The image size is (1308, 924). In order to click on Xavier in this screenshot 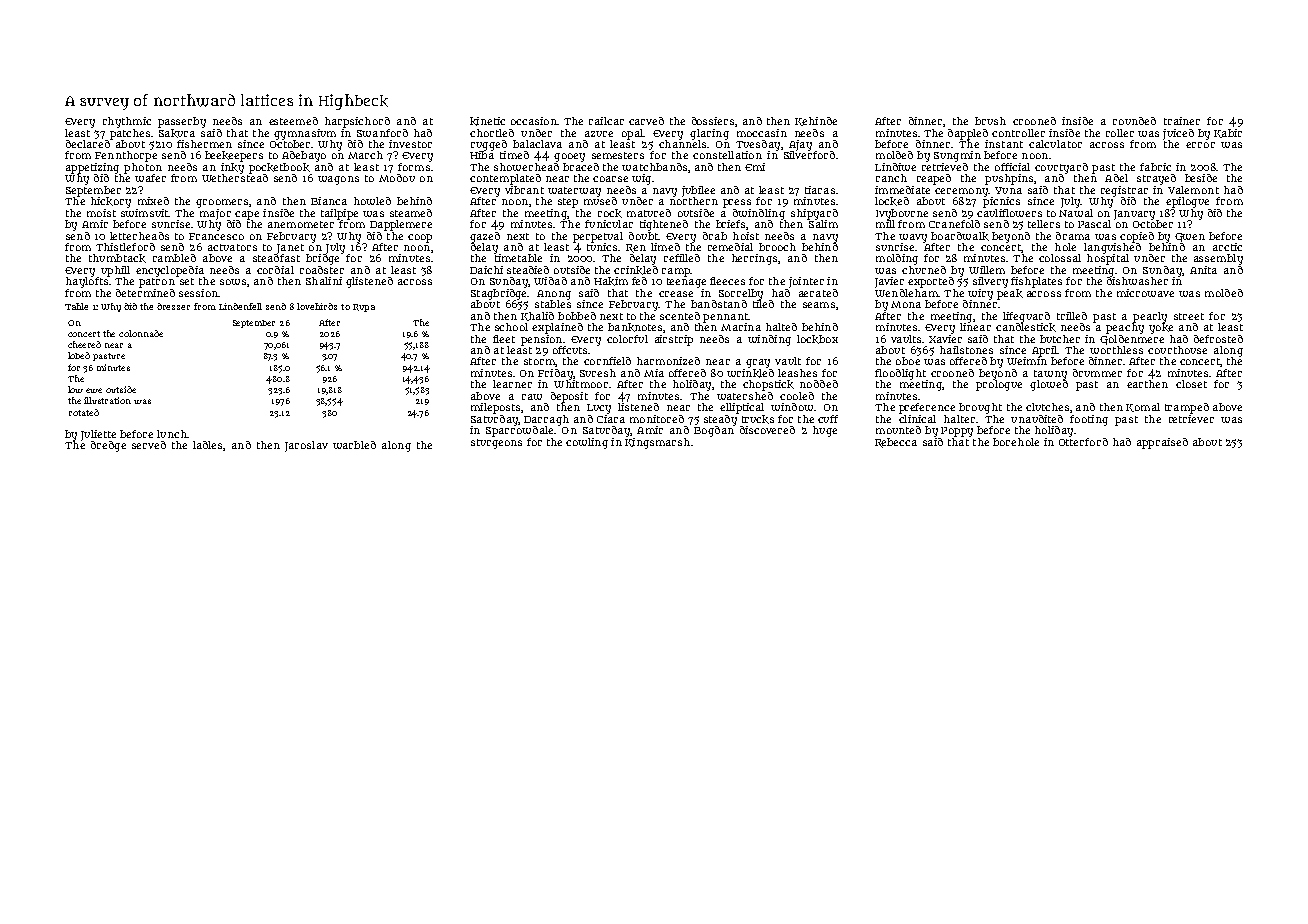, I will do `click(945, 339)`.
